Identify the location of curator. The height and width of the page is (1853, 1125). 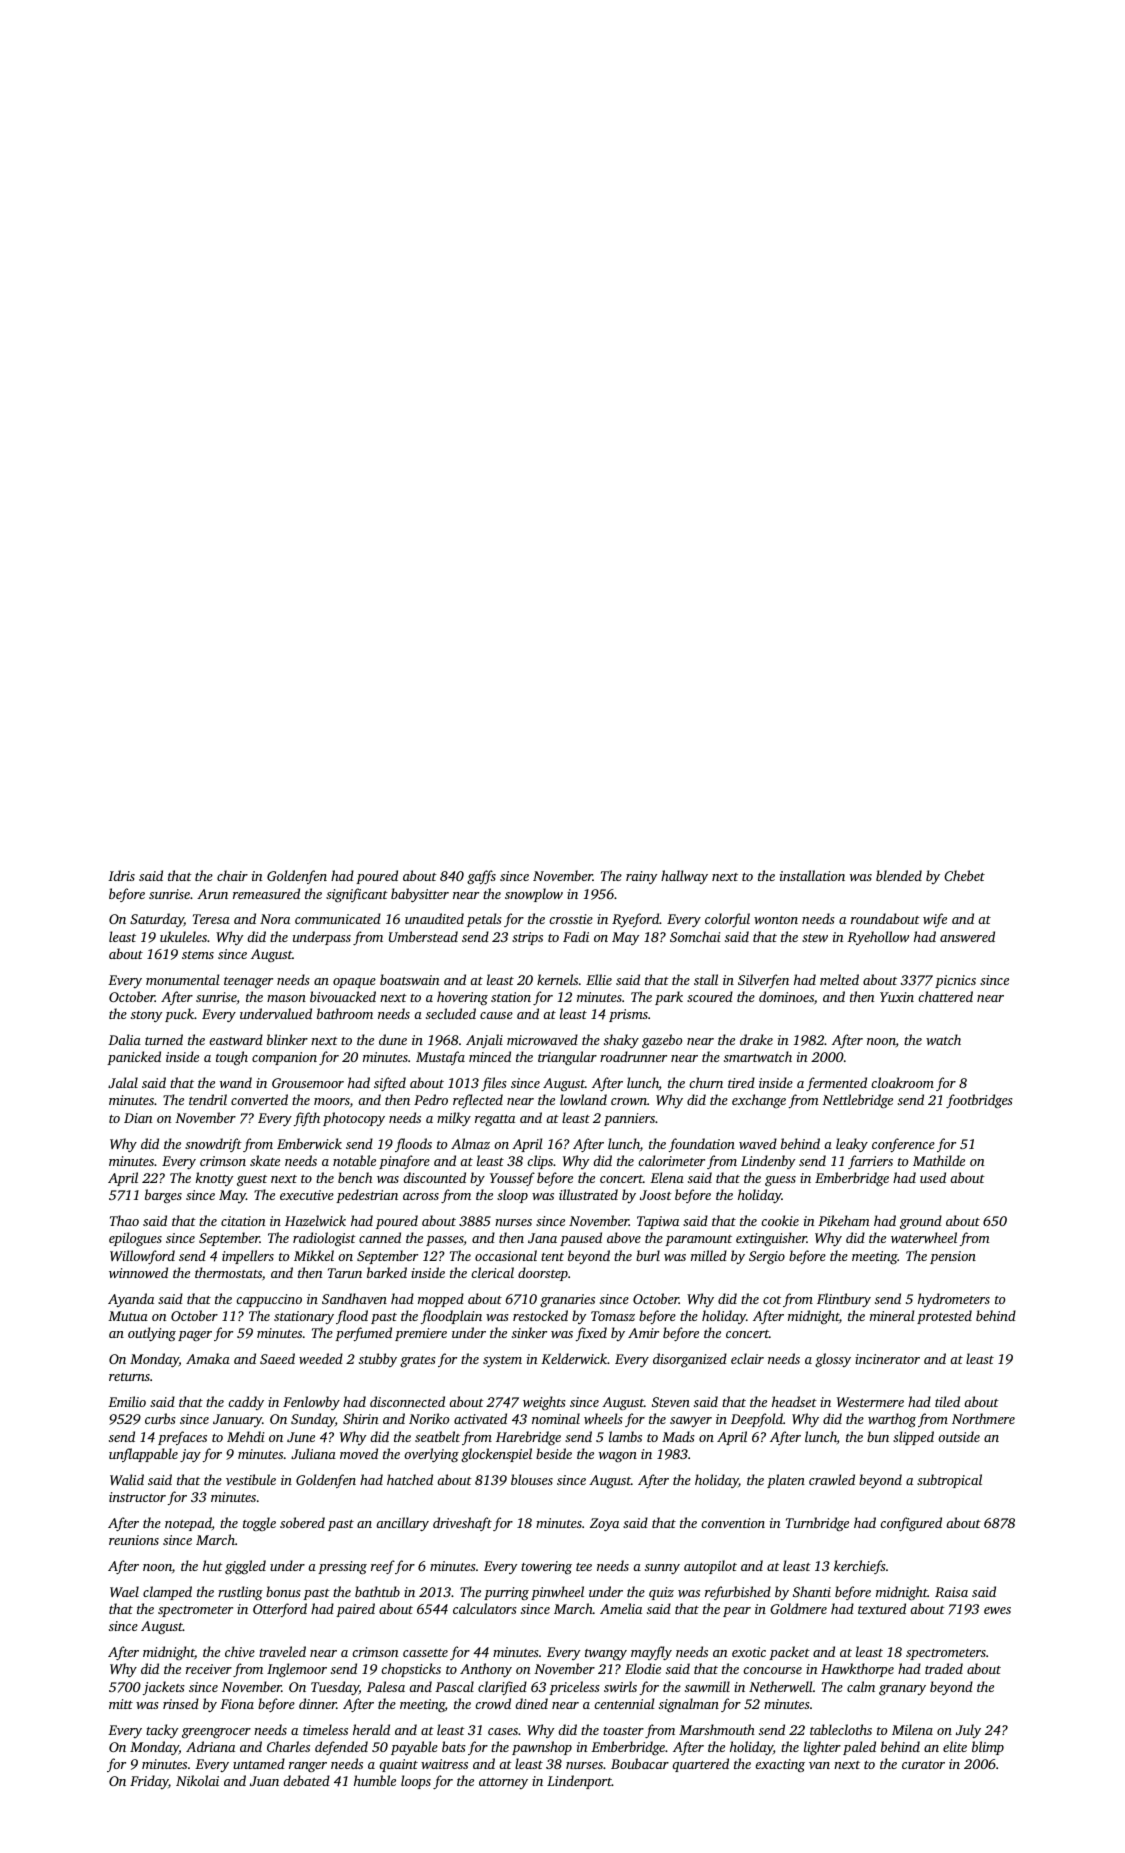
(923, 1765).
